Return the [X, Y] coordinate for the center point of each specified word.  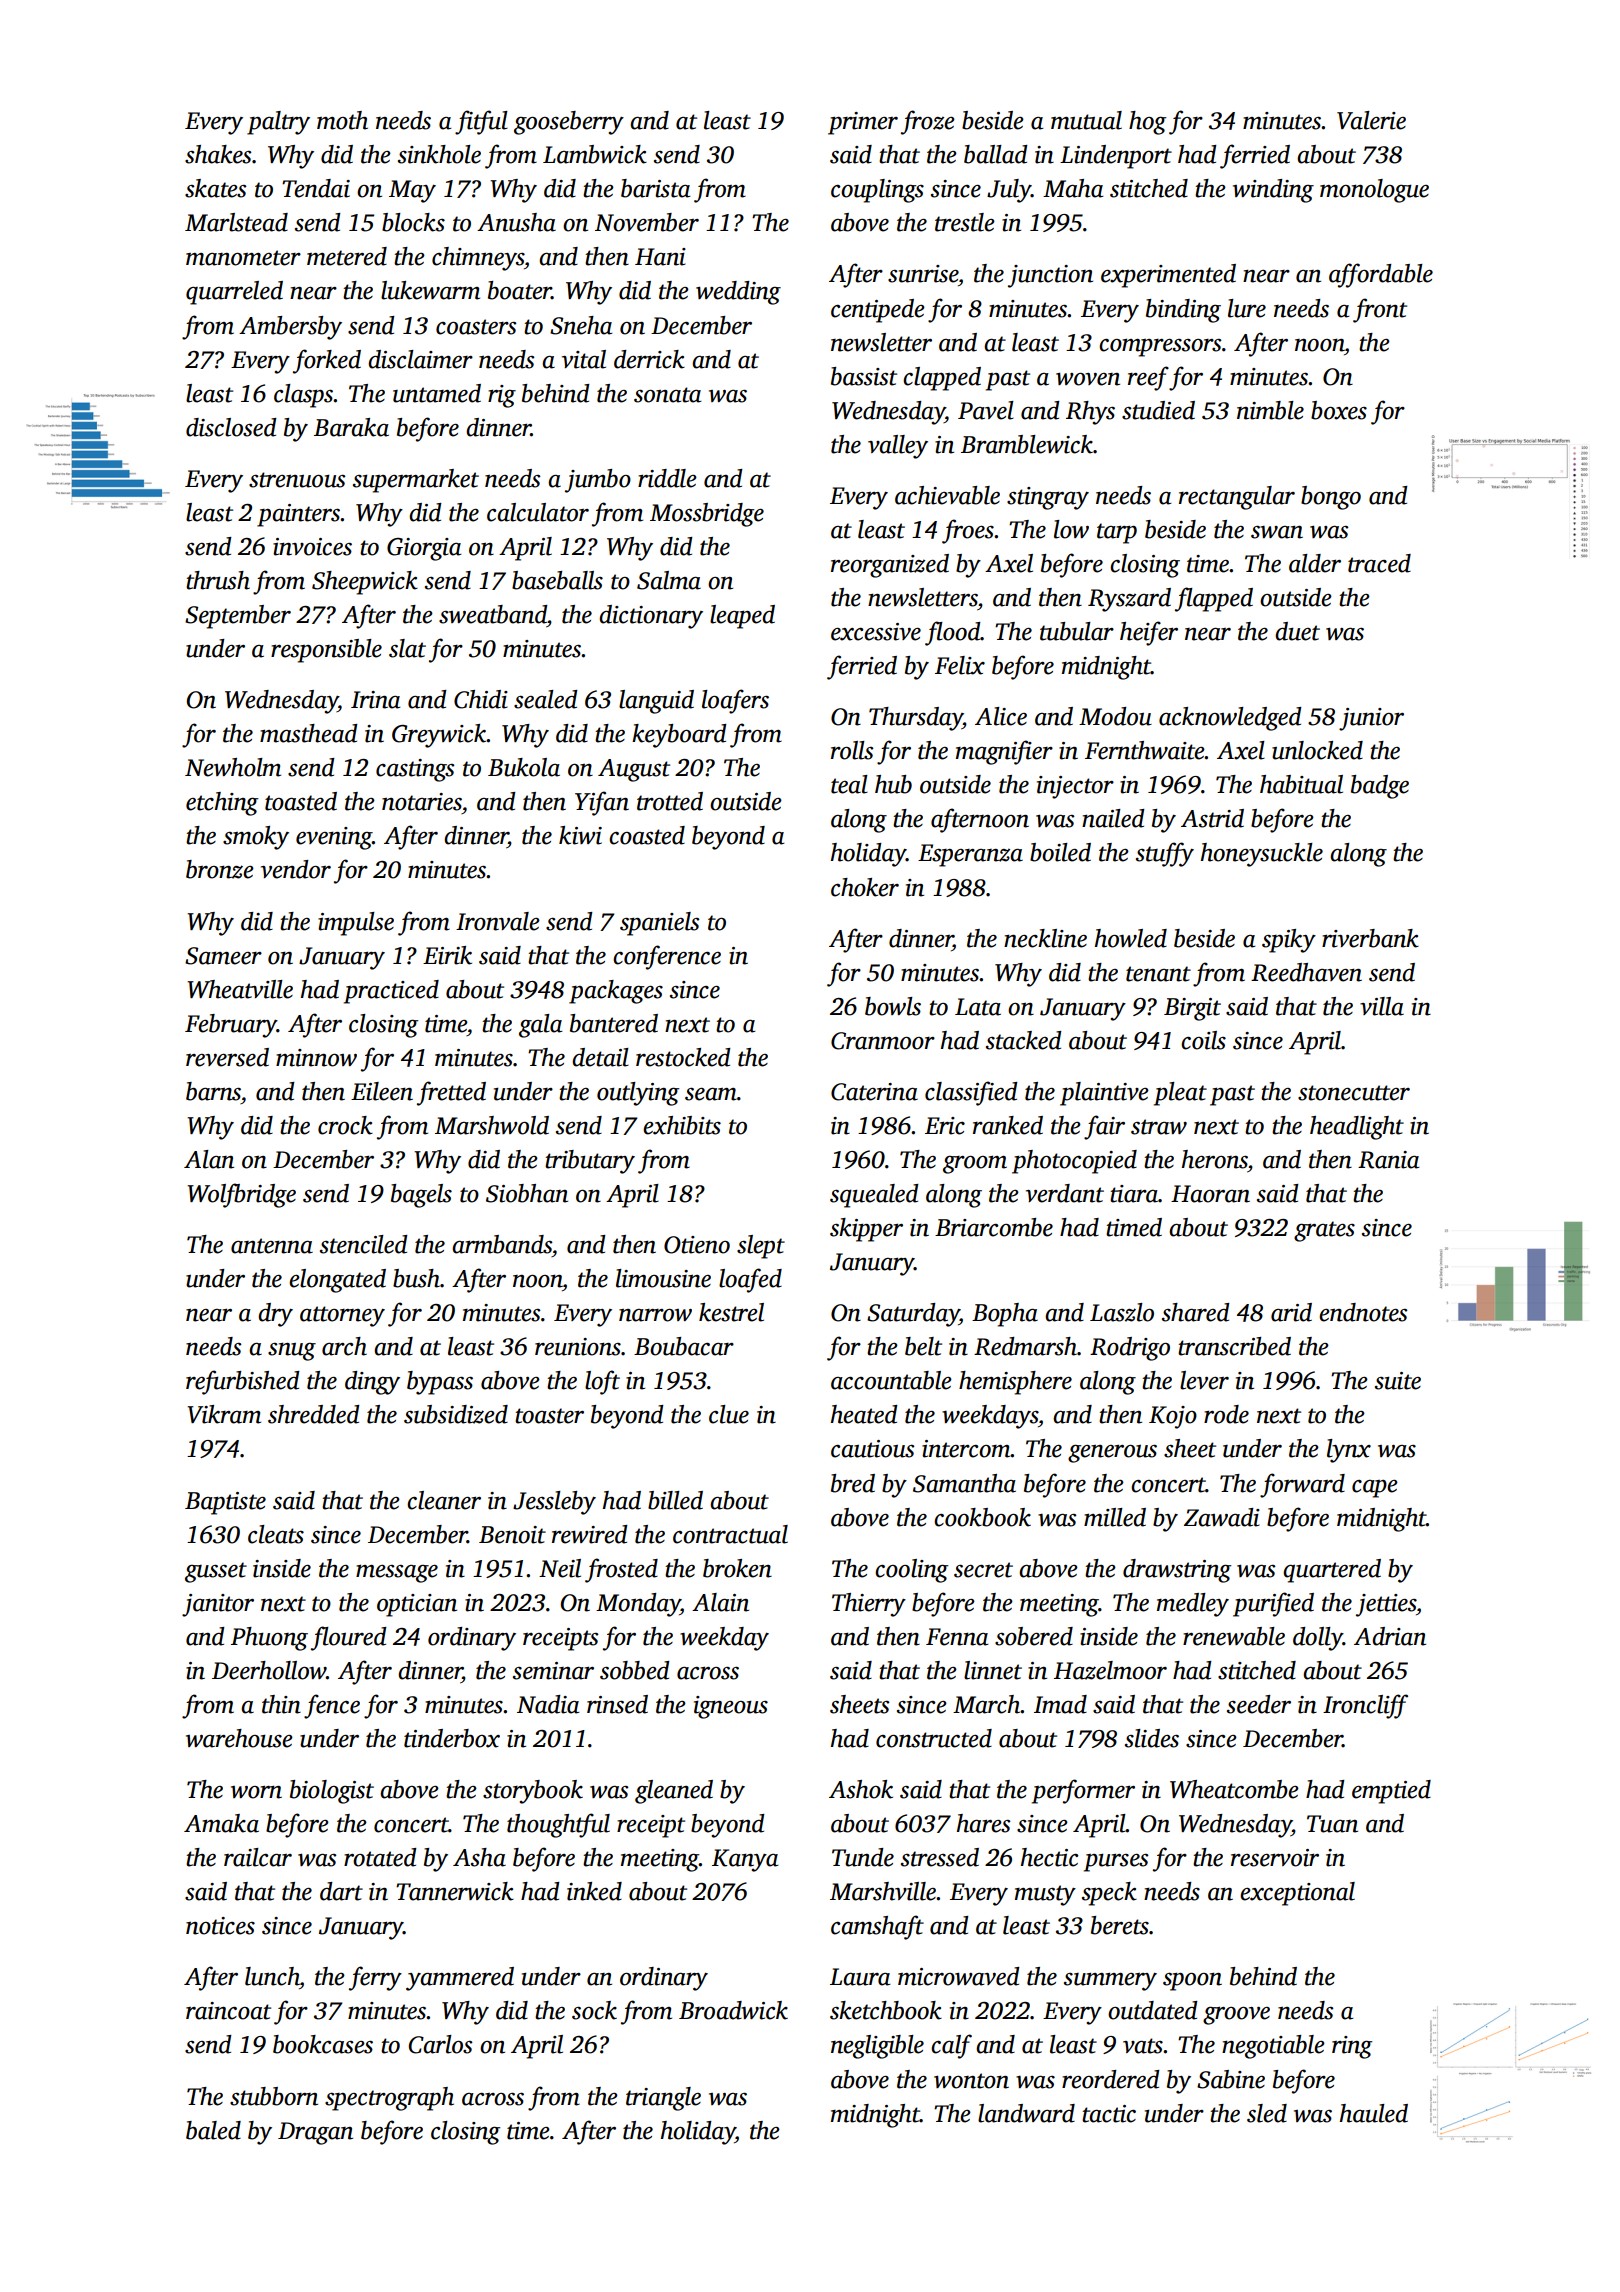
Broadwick [733, 2010]
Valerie [1371, 120]
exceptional [1297, 1894]
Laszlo [1122, 1312]
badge [1380, 787]
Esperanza [970, 855]
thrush [218, 580]
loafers [735, 701]
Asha [479, 1857]
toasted [301, 801]
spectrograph [389, 2099]
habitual [1301, 784]
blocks [413, 222]
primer [863, 123]
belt [923, 1346]
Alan [209, 1159]
